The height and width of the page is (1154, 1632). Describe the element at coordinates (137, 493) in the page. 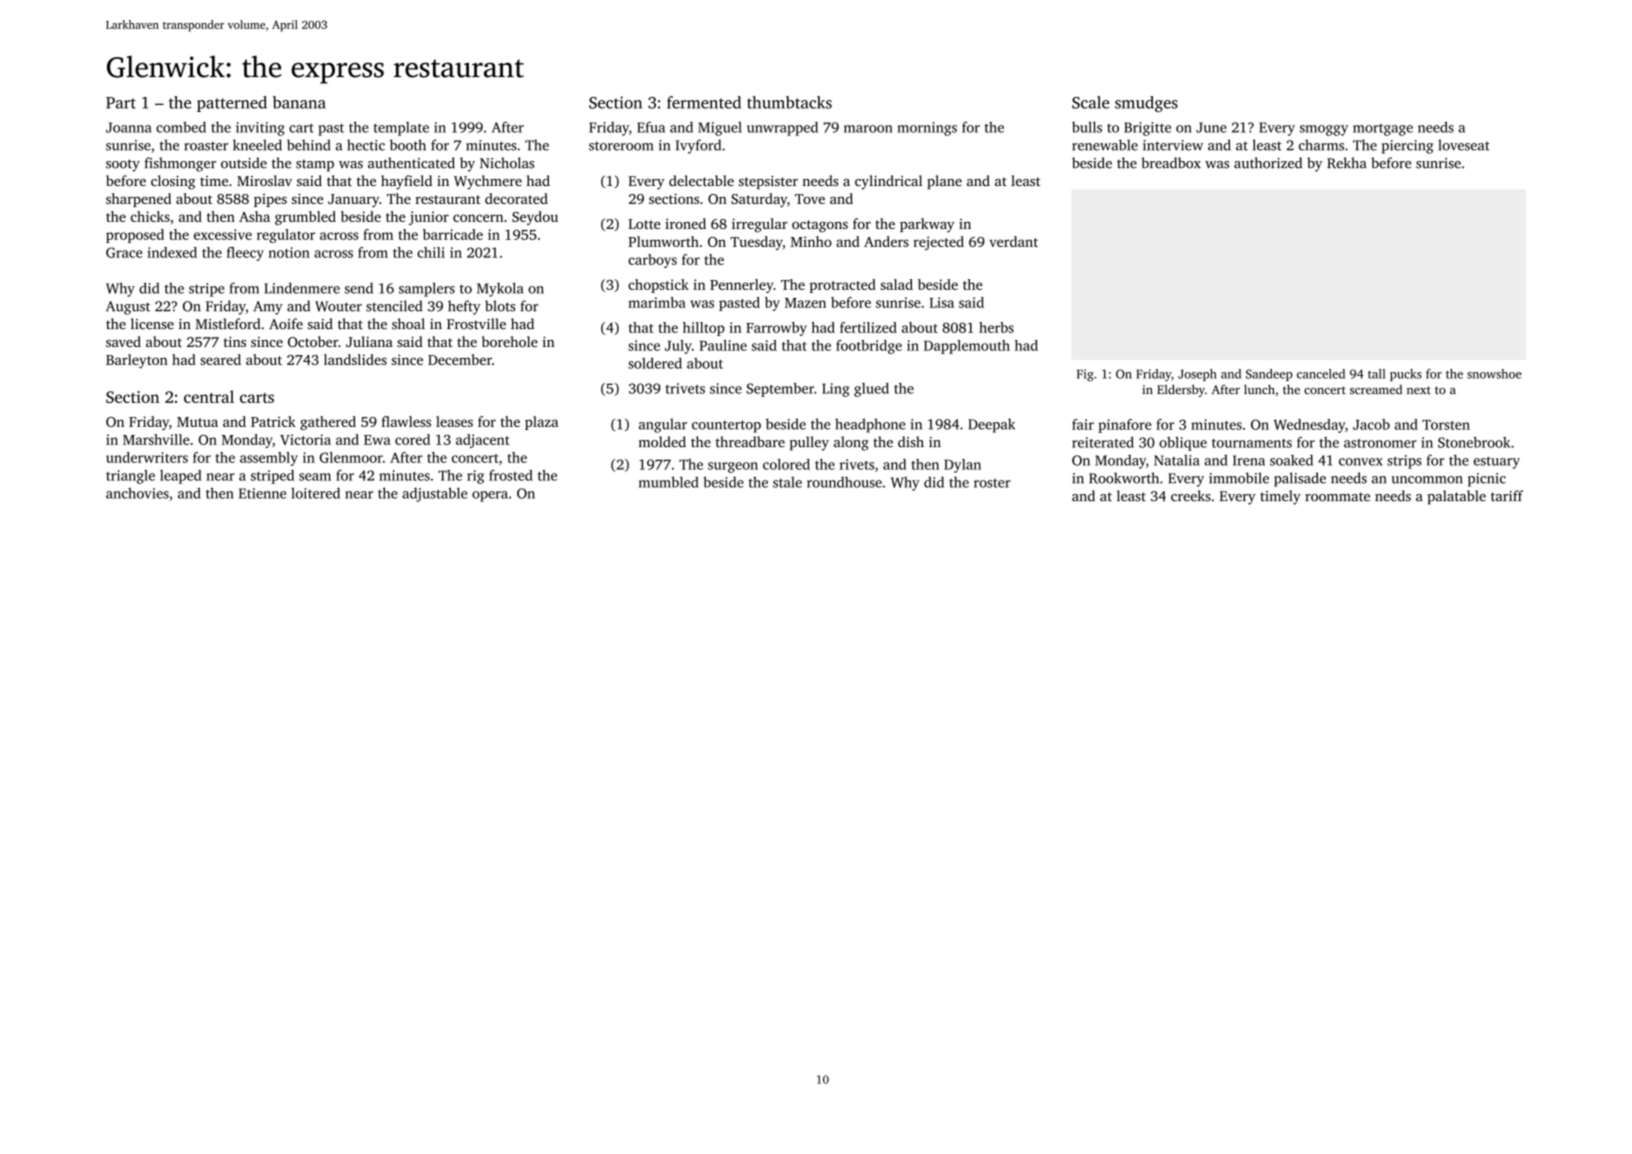

I see `anchovies` at that location.
